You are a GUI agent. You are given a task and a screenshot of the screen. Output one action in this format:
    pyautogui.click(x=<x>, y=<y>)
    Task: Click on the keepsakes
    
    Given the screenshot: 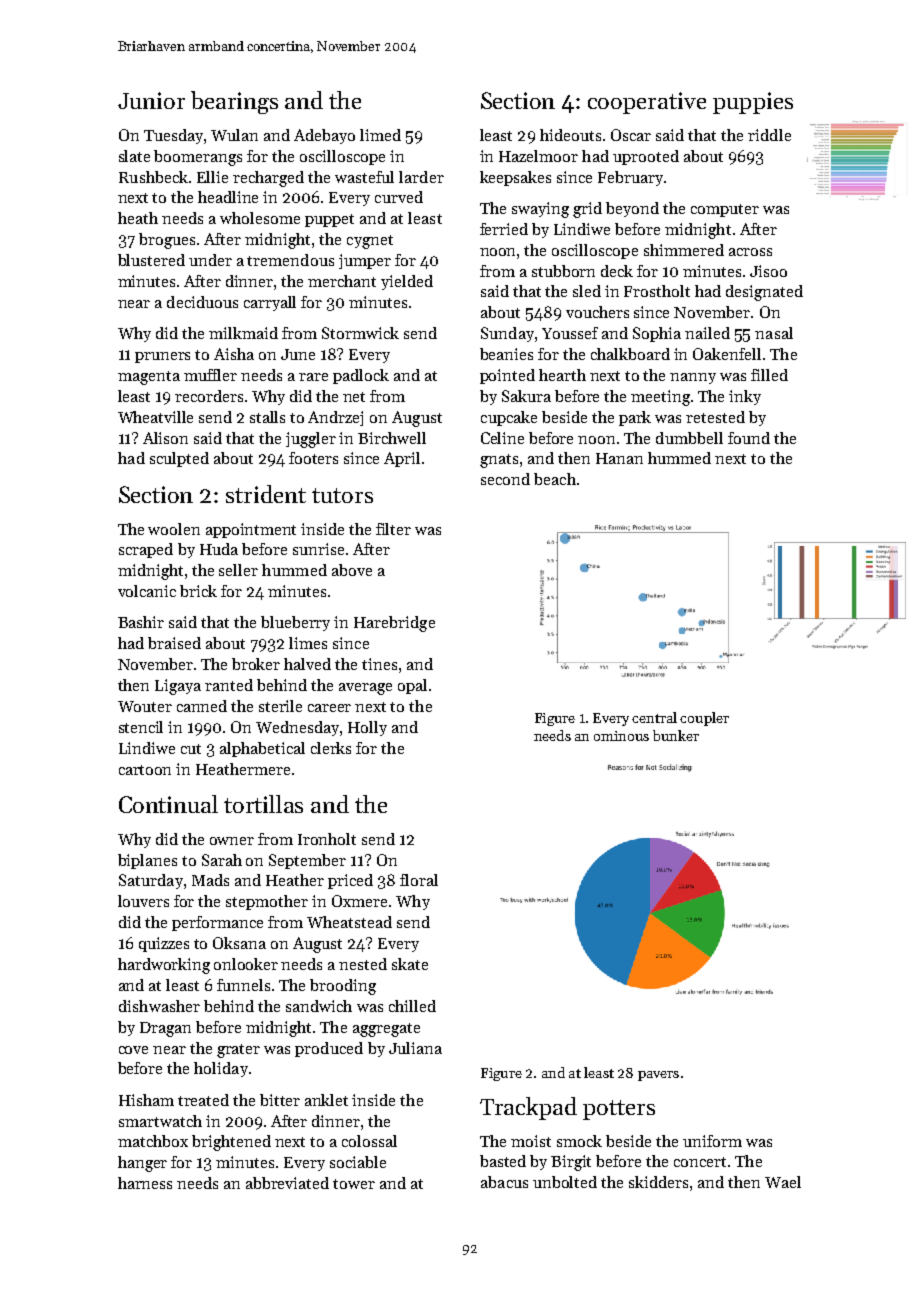 What is the action you would take?
    pyautogui.click(x=515, y=178)
